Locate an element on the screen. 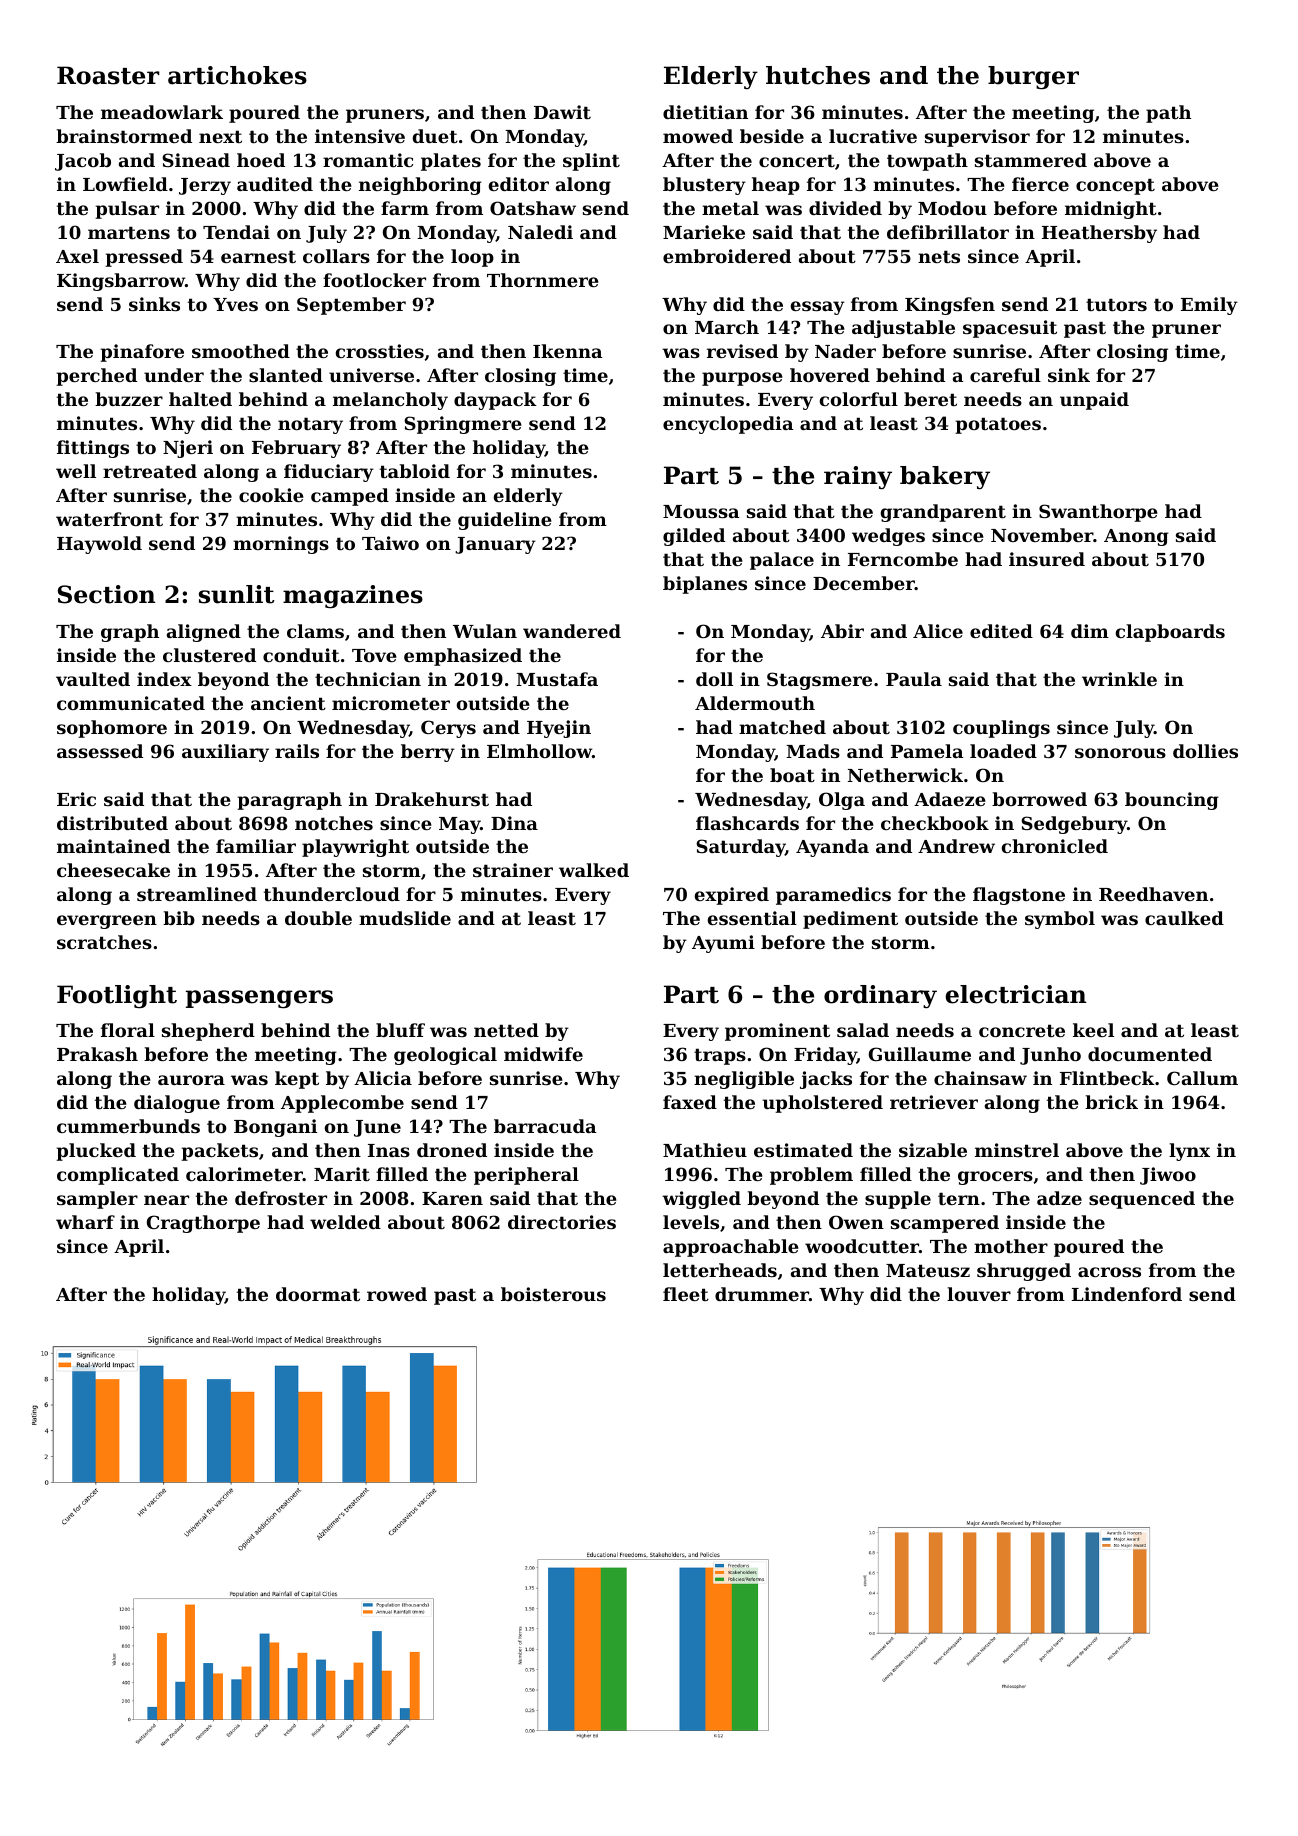  familiar is located at coordinates (256, 846).
